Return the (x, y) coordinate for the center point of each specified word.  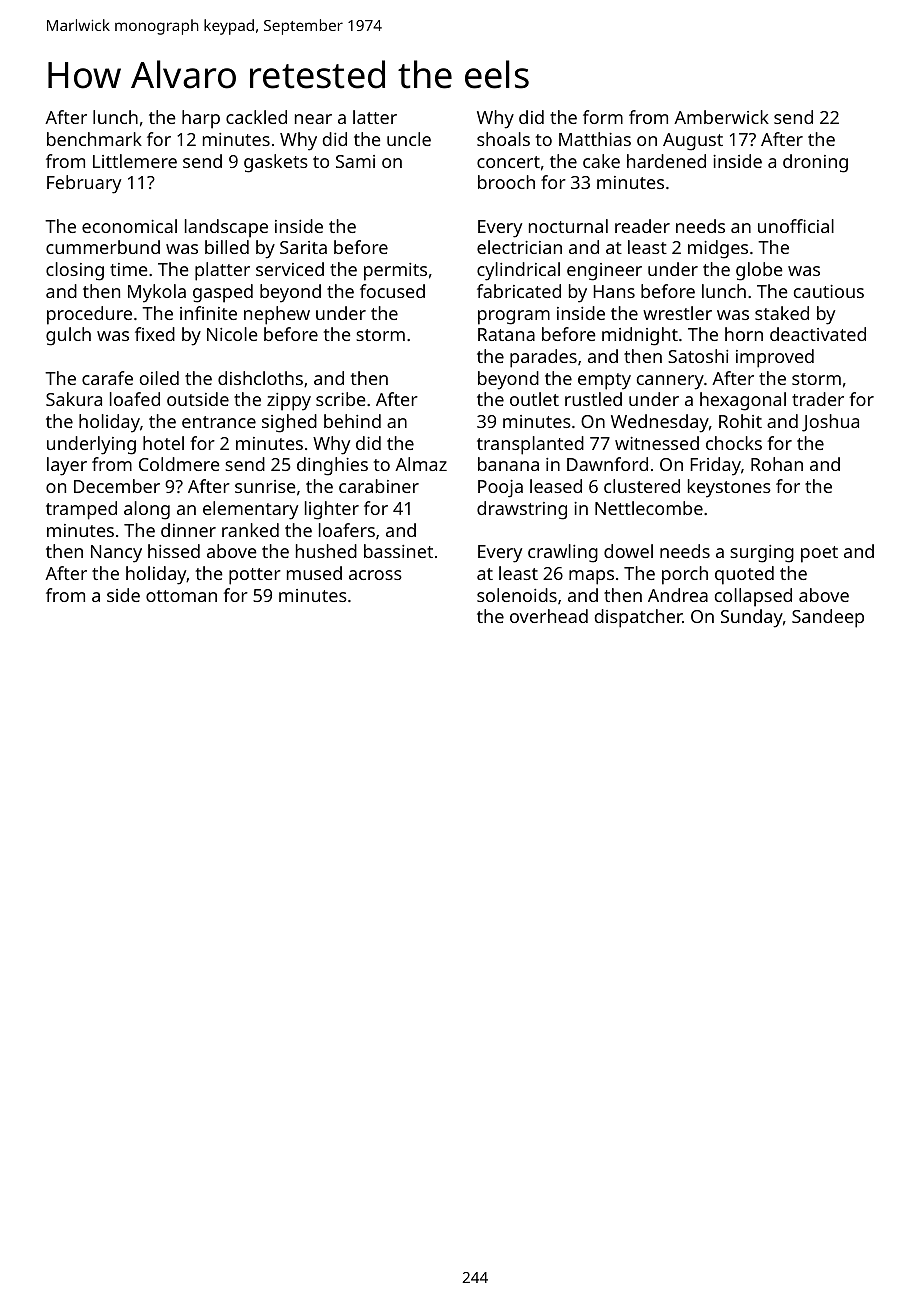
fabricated (519, 291)
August (693, 142)
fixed (155, 334)
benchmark (94, 139)
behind (352, 421)
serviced (290, 269)
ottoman (181, 596)
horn (744, 334)
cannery (670, 382)
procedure (89, 315)
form (603, 117)
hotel (163, 443)
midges (718, 249)
